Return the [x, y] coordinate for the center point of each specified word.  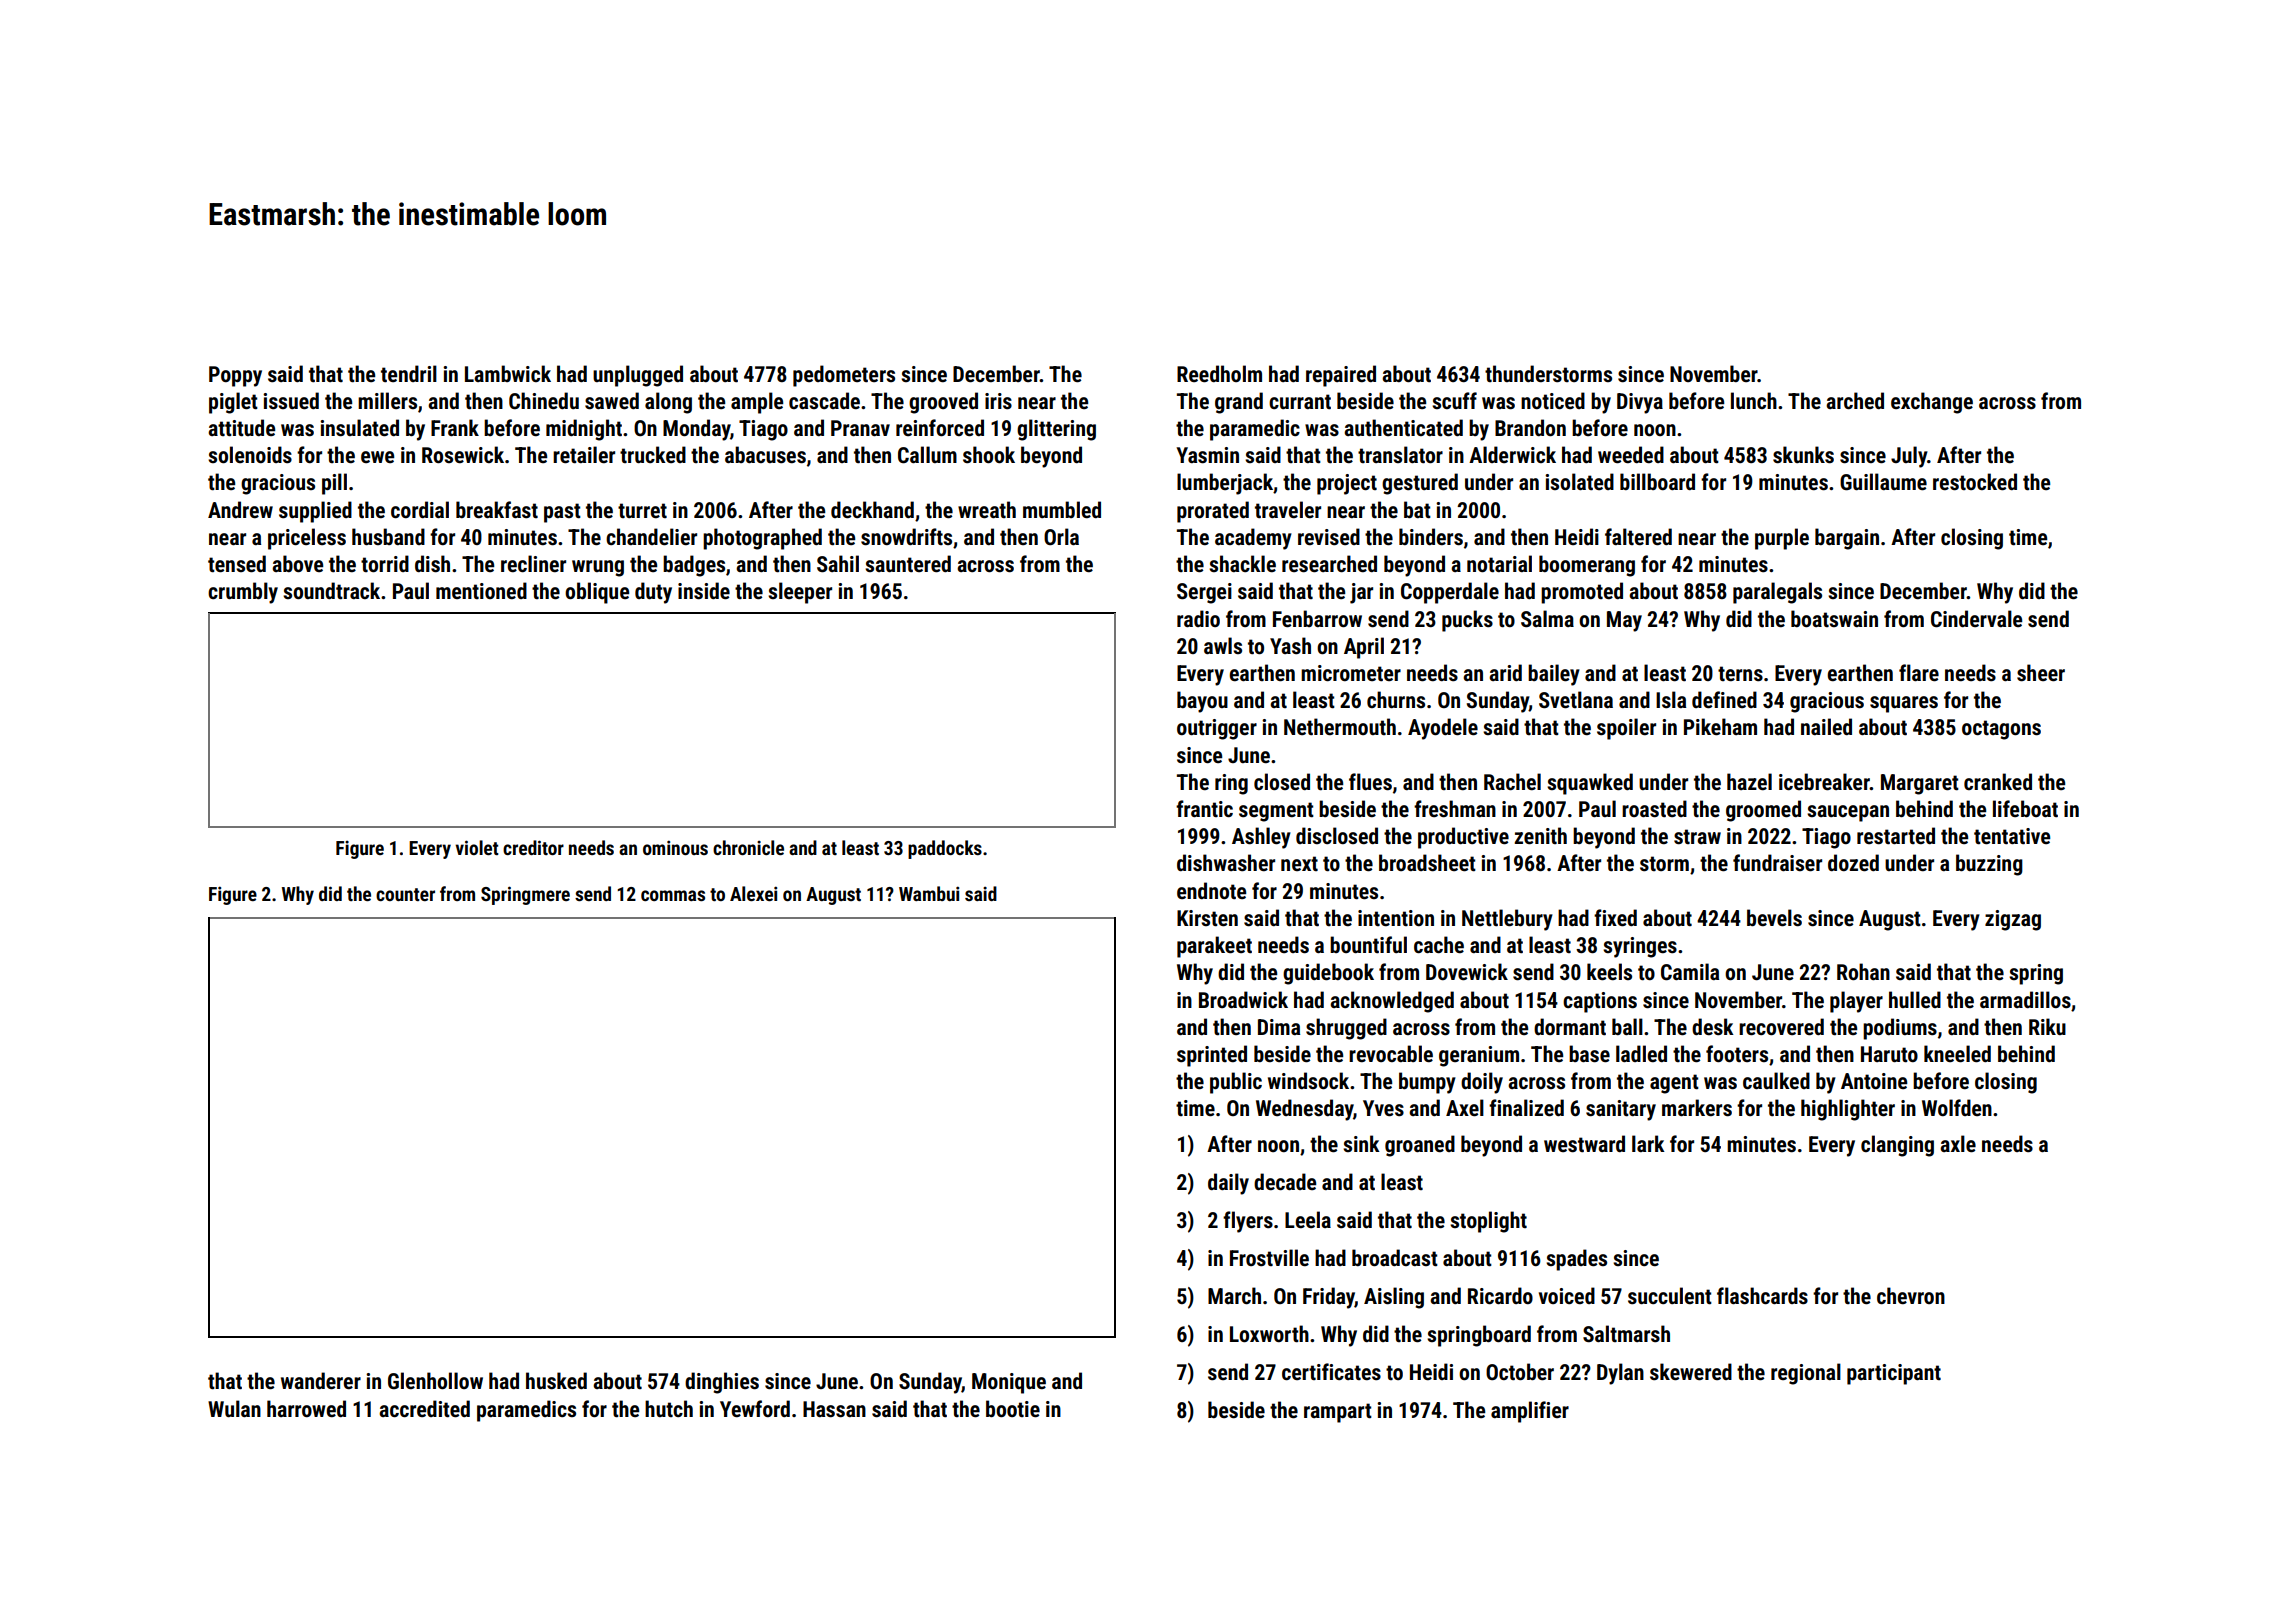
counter [405, 894]
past [562, 513]
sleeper [800, 593]
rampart [1338, 1413]
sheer [2041, 673]
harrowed [306, 1408]
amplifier [1530, 1412]
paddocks [945, 849]
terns [1740, 674]
